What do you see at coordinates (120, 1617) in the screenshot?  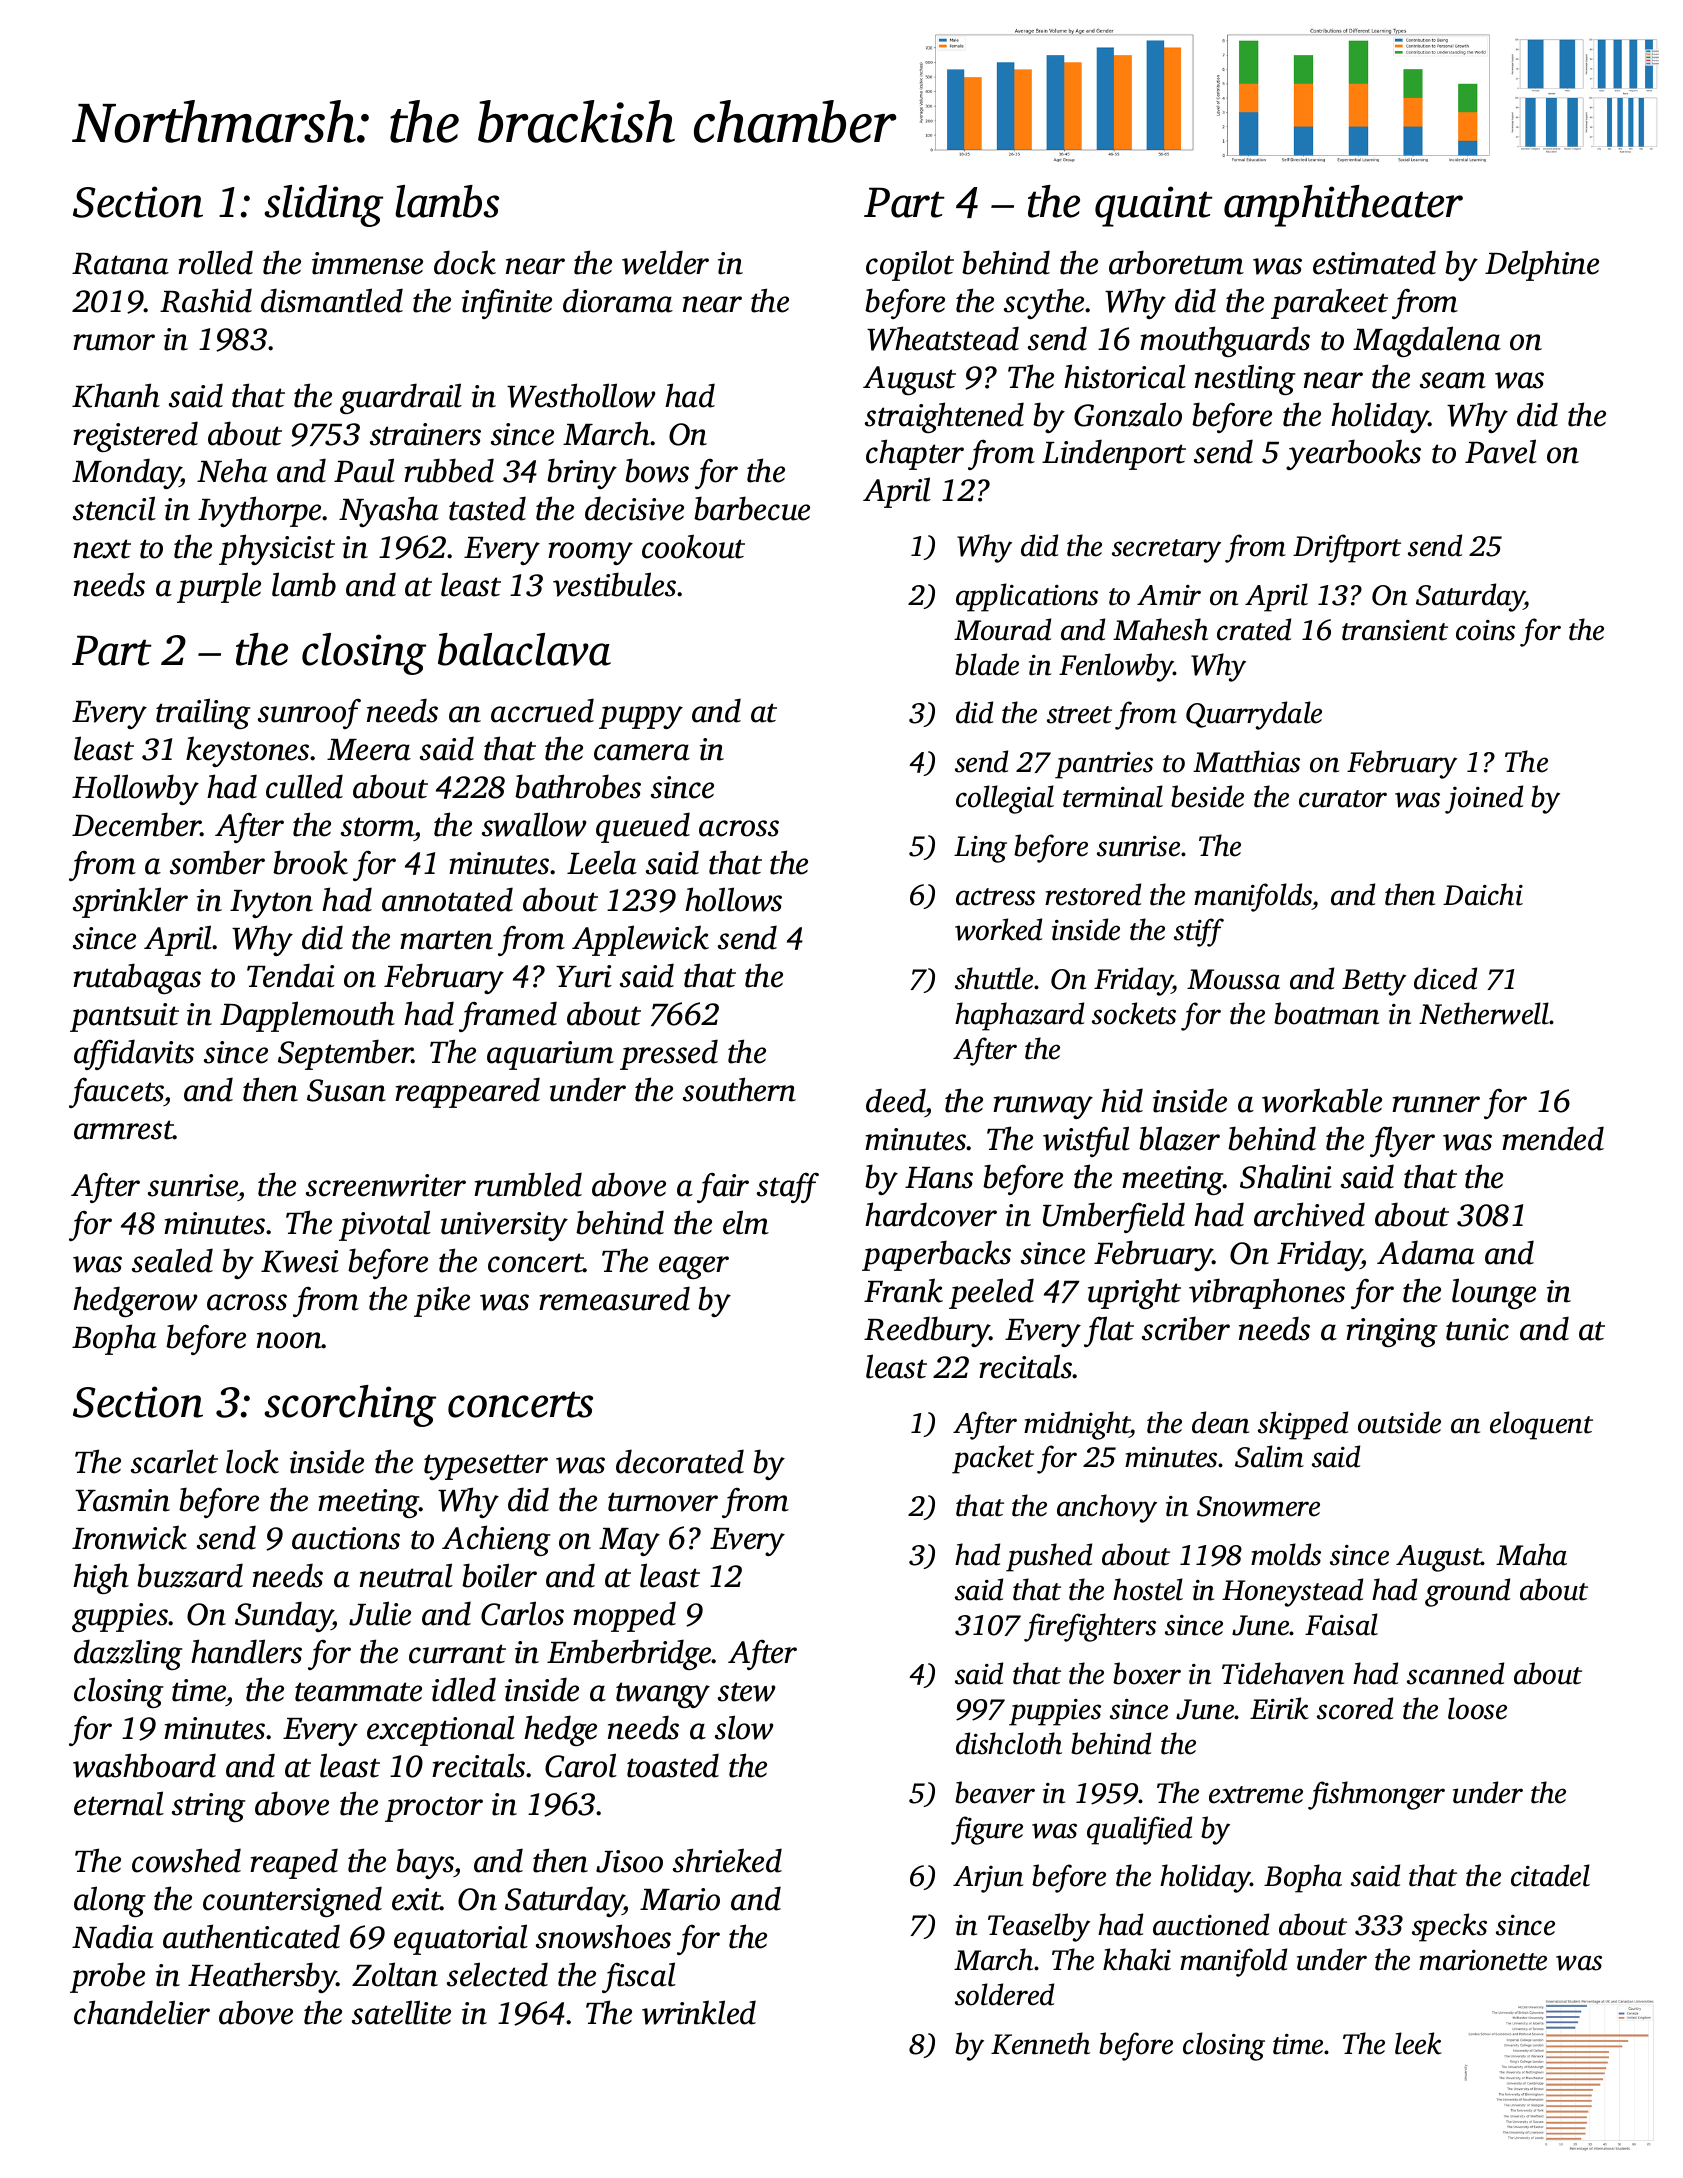 I see `guppies` at bounding box center [120, 1617].
